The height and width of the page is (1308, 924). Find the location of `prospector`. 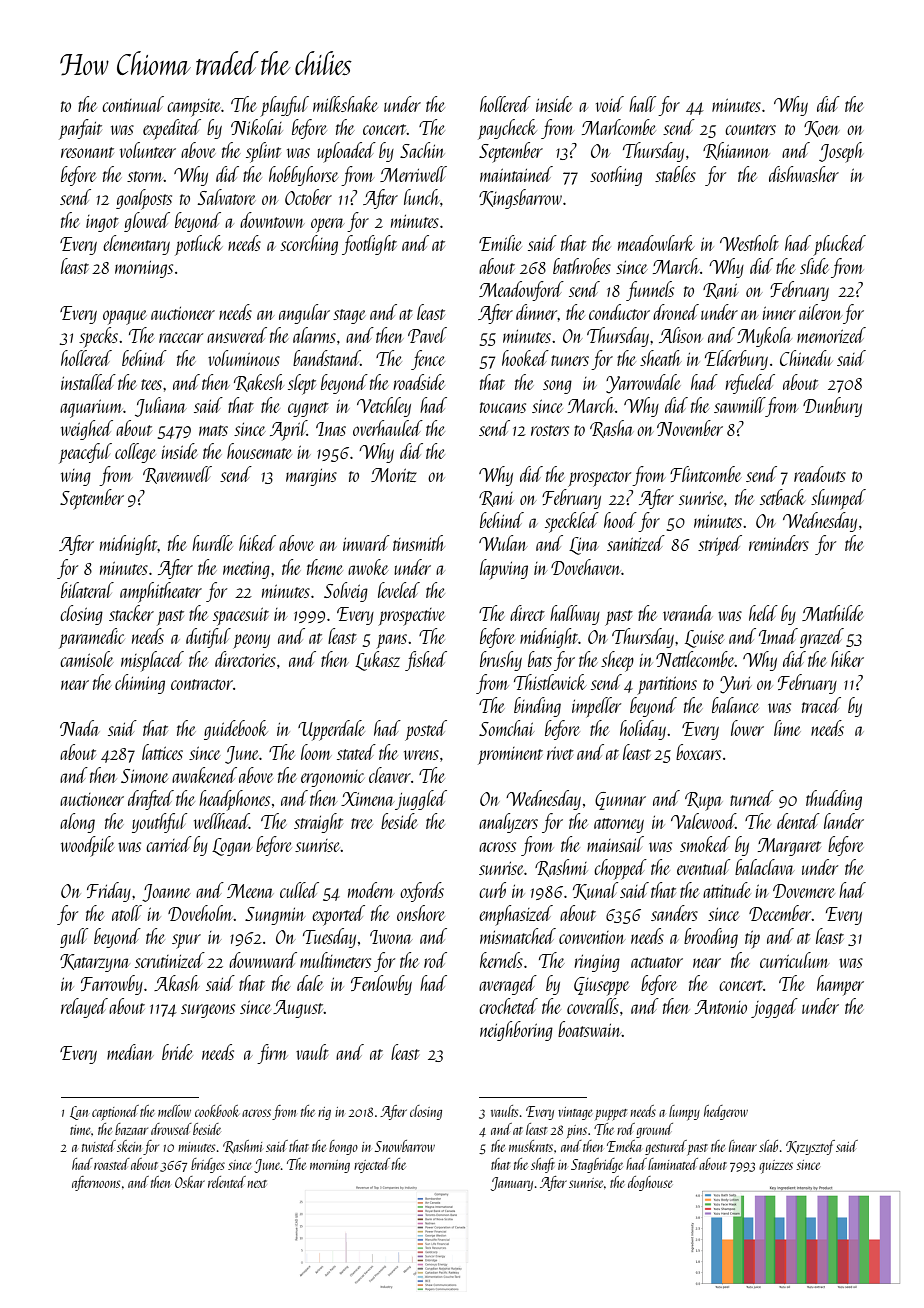

prospector is located at coordinates (599, 479).
